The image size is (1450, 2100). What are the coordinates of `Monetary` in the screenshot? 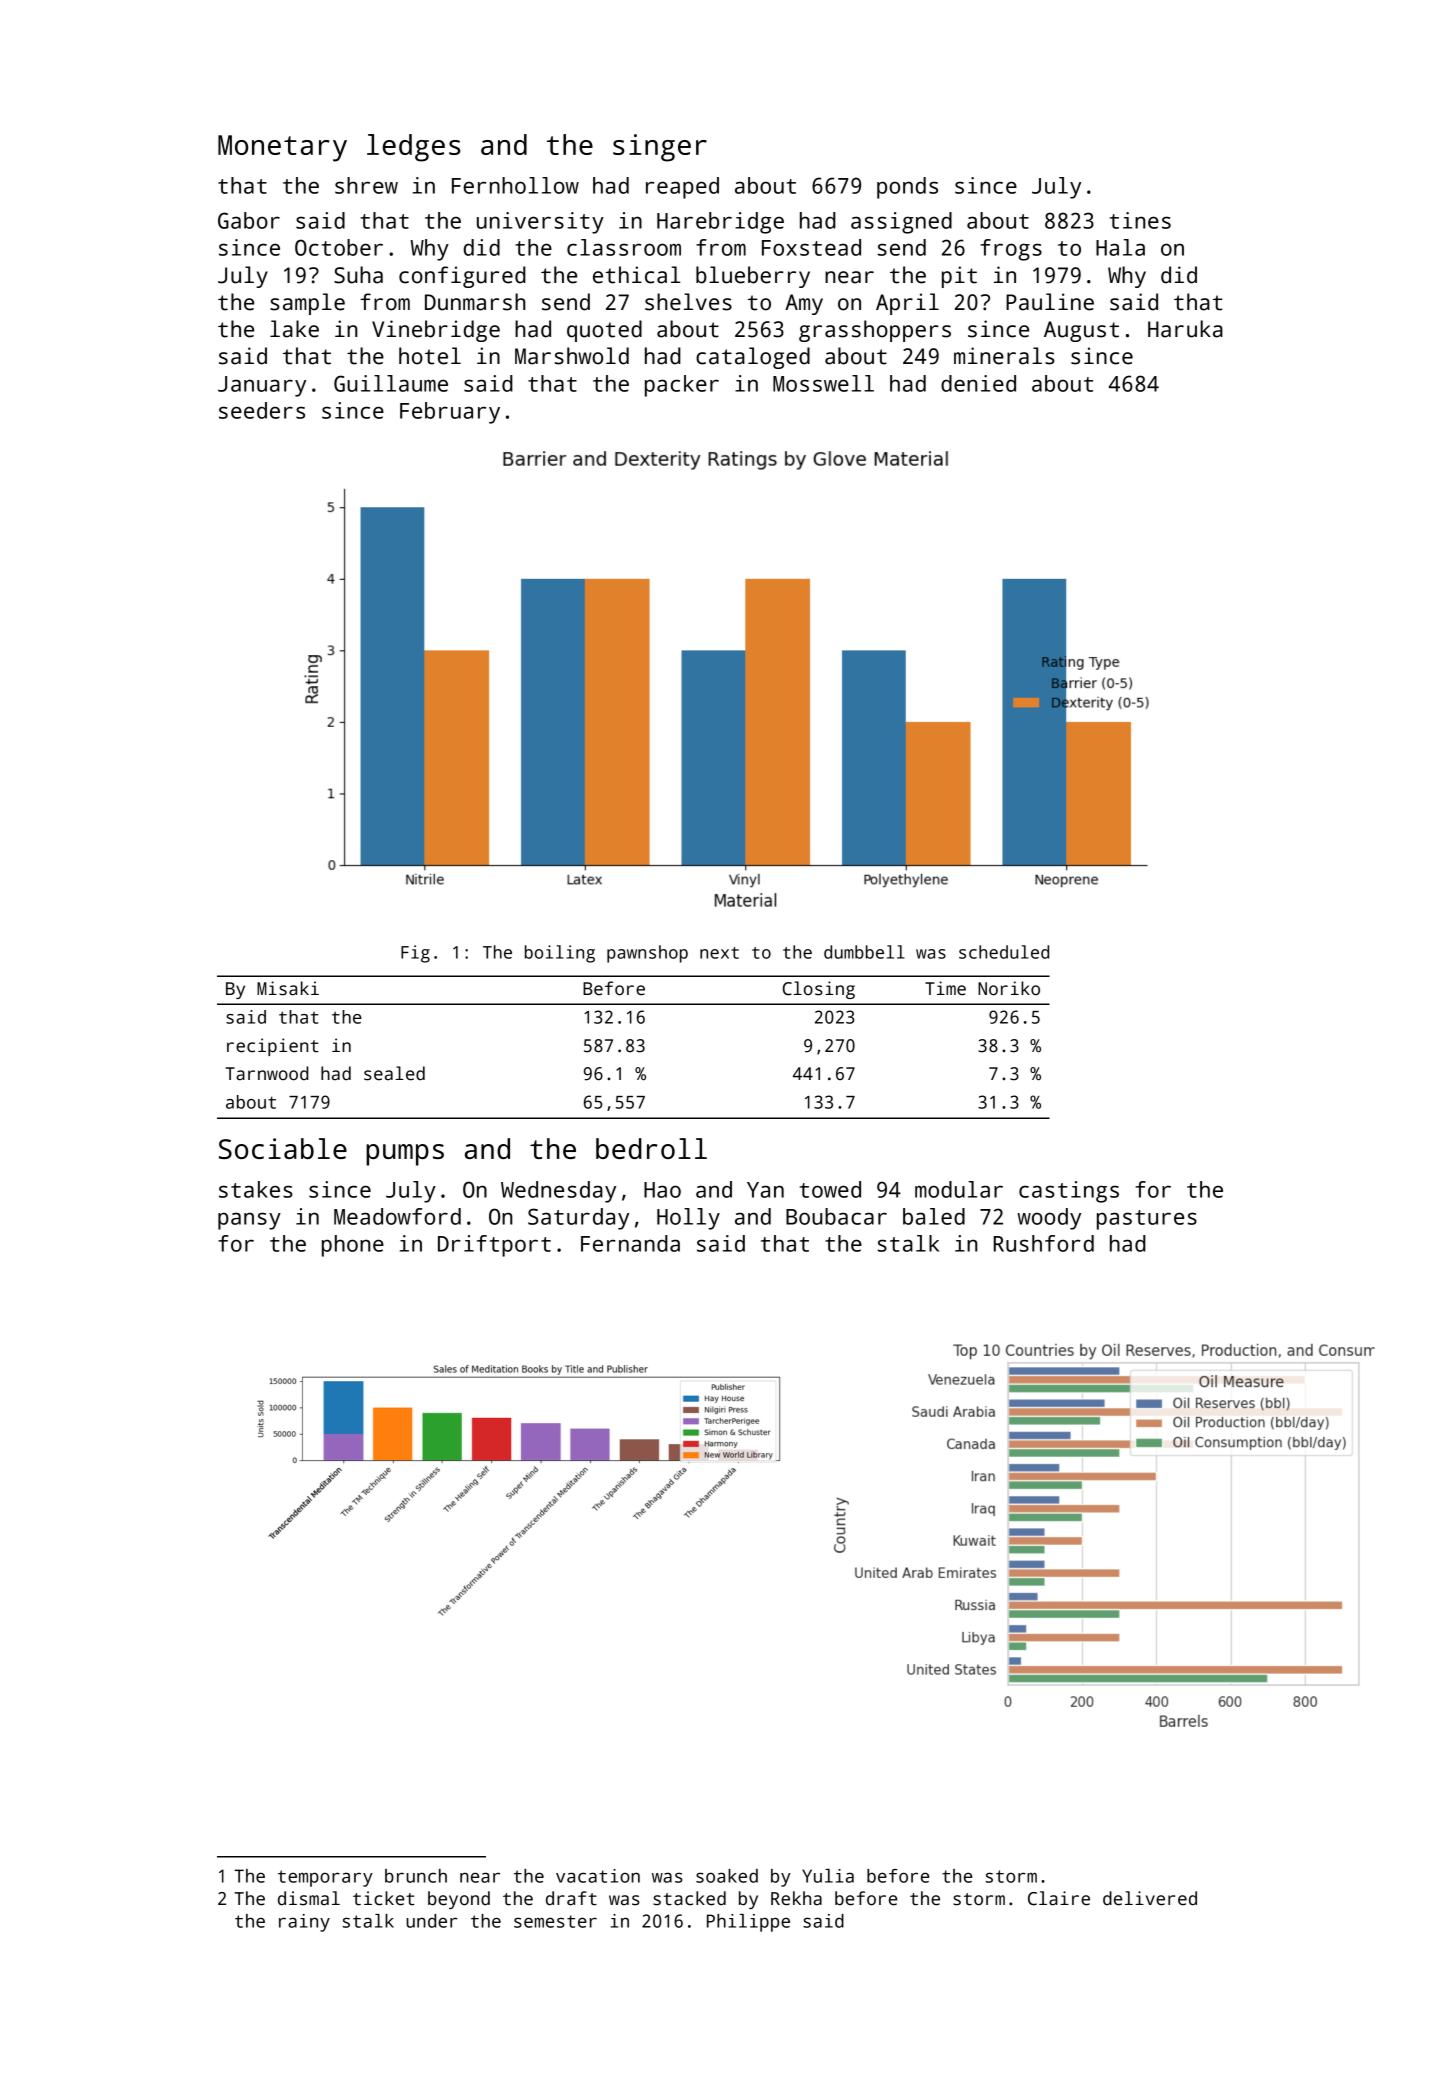 It's located at (282, 148).
